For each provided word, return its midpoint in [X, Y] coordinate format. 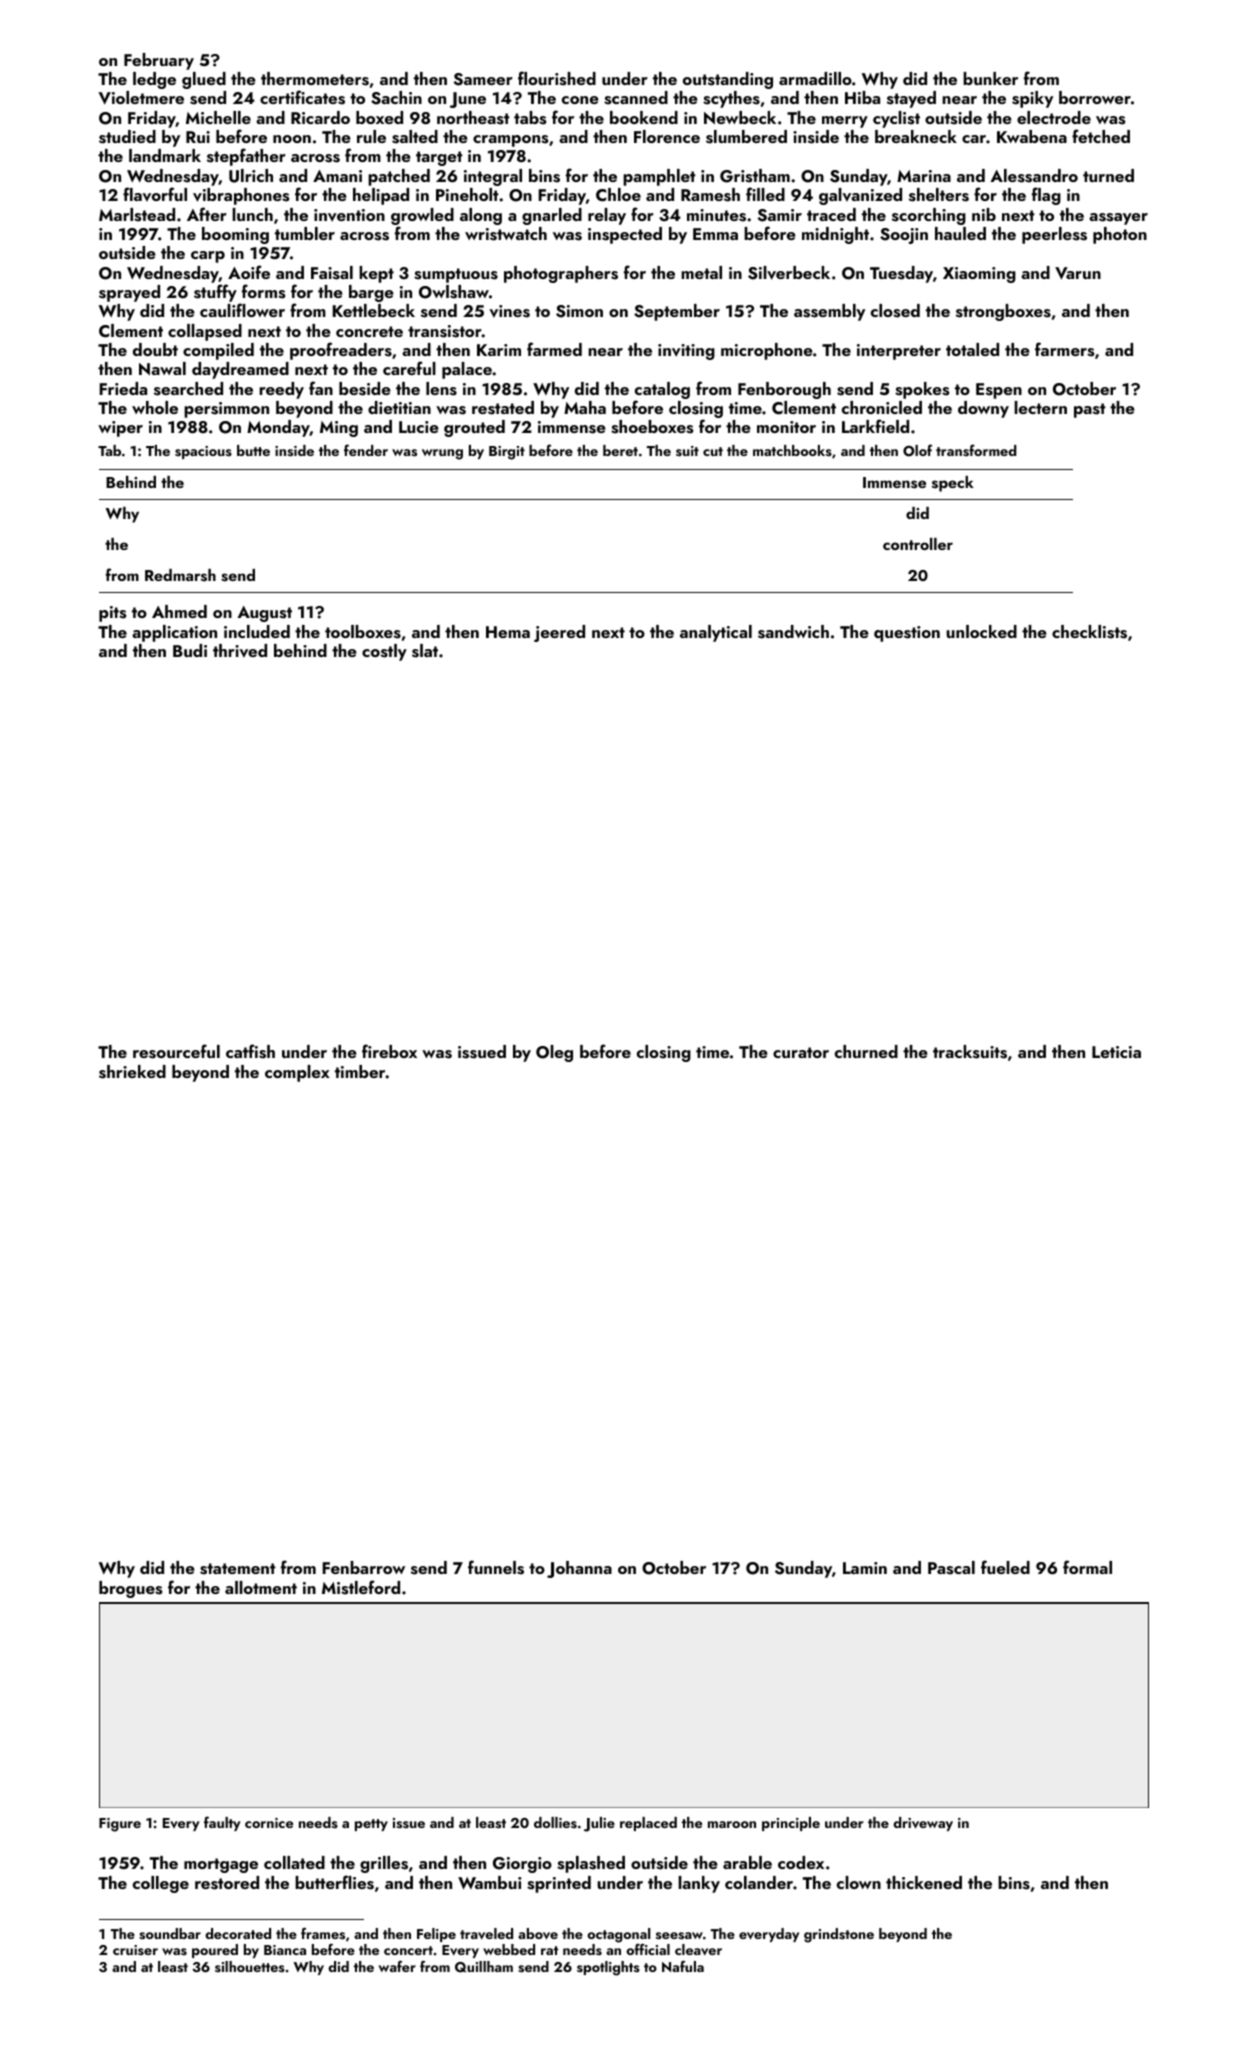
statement [238, 1569]
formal [1087, 1567]
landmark [165, 155]
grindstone [839, 1935]
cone [580, 100]
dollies [555, 1822]
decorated [238, 1933]
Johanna [579, 1569]
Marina [924, 176]
